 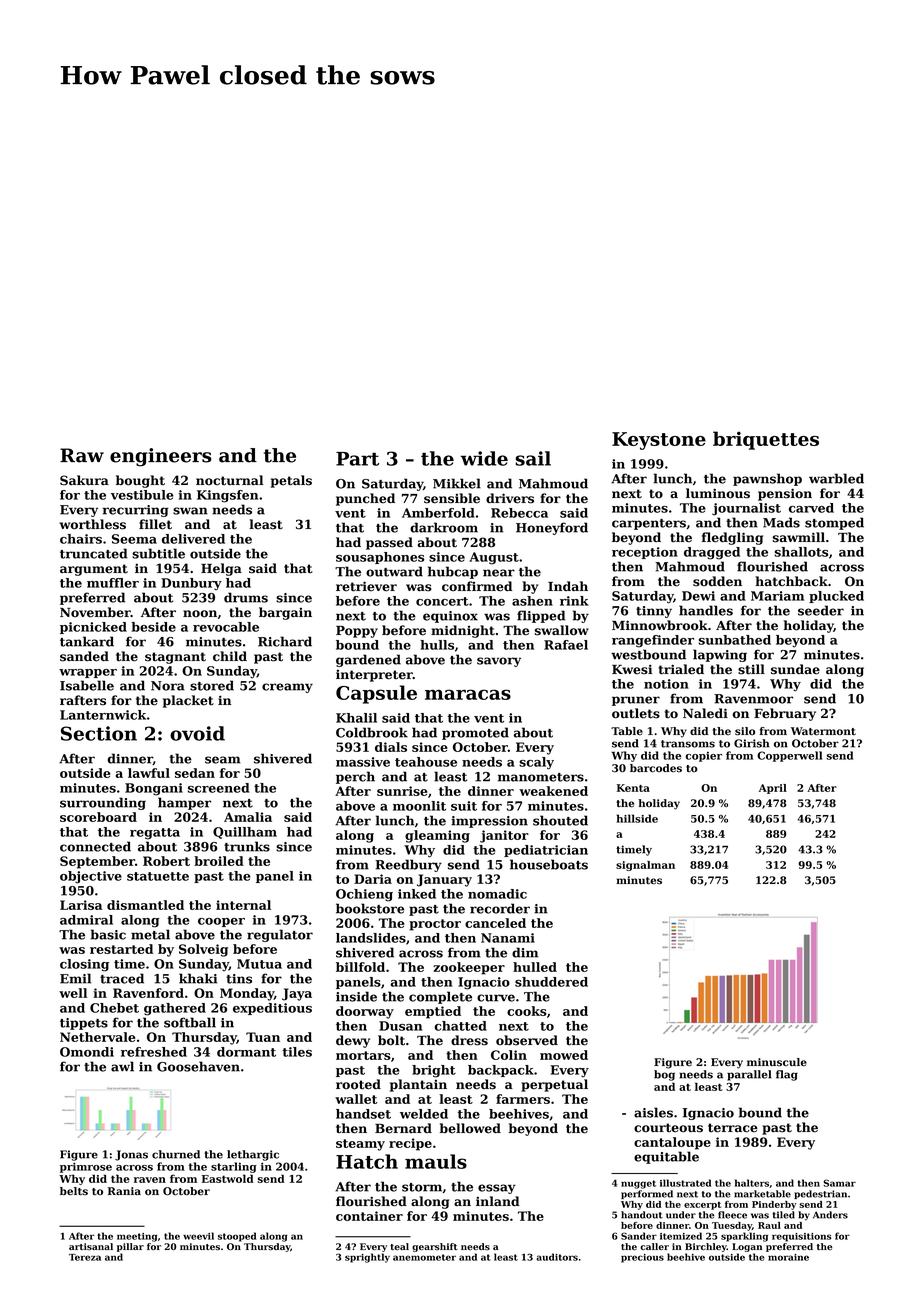 I want to click on delivered, so click(x=193, y=539).
